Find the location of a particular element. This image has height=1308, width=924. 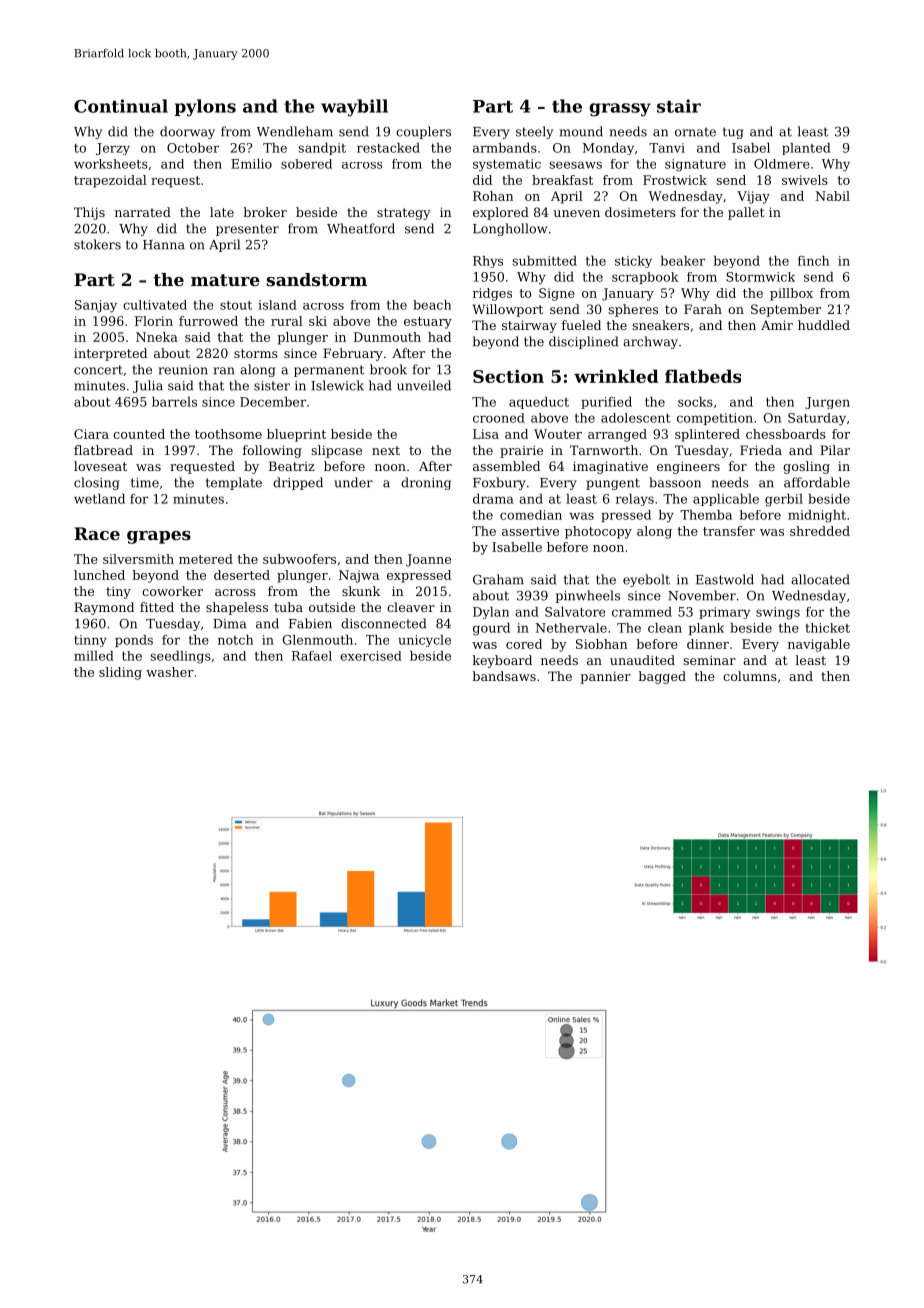

transfer is located at coordinates (729, 531).
